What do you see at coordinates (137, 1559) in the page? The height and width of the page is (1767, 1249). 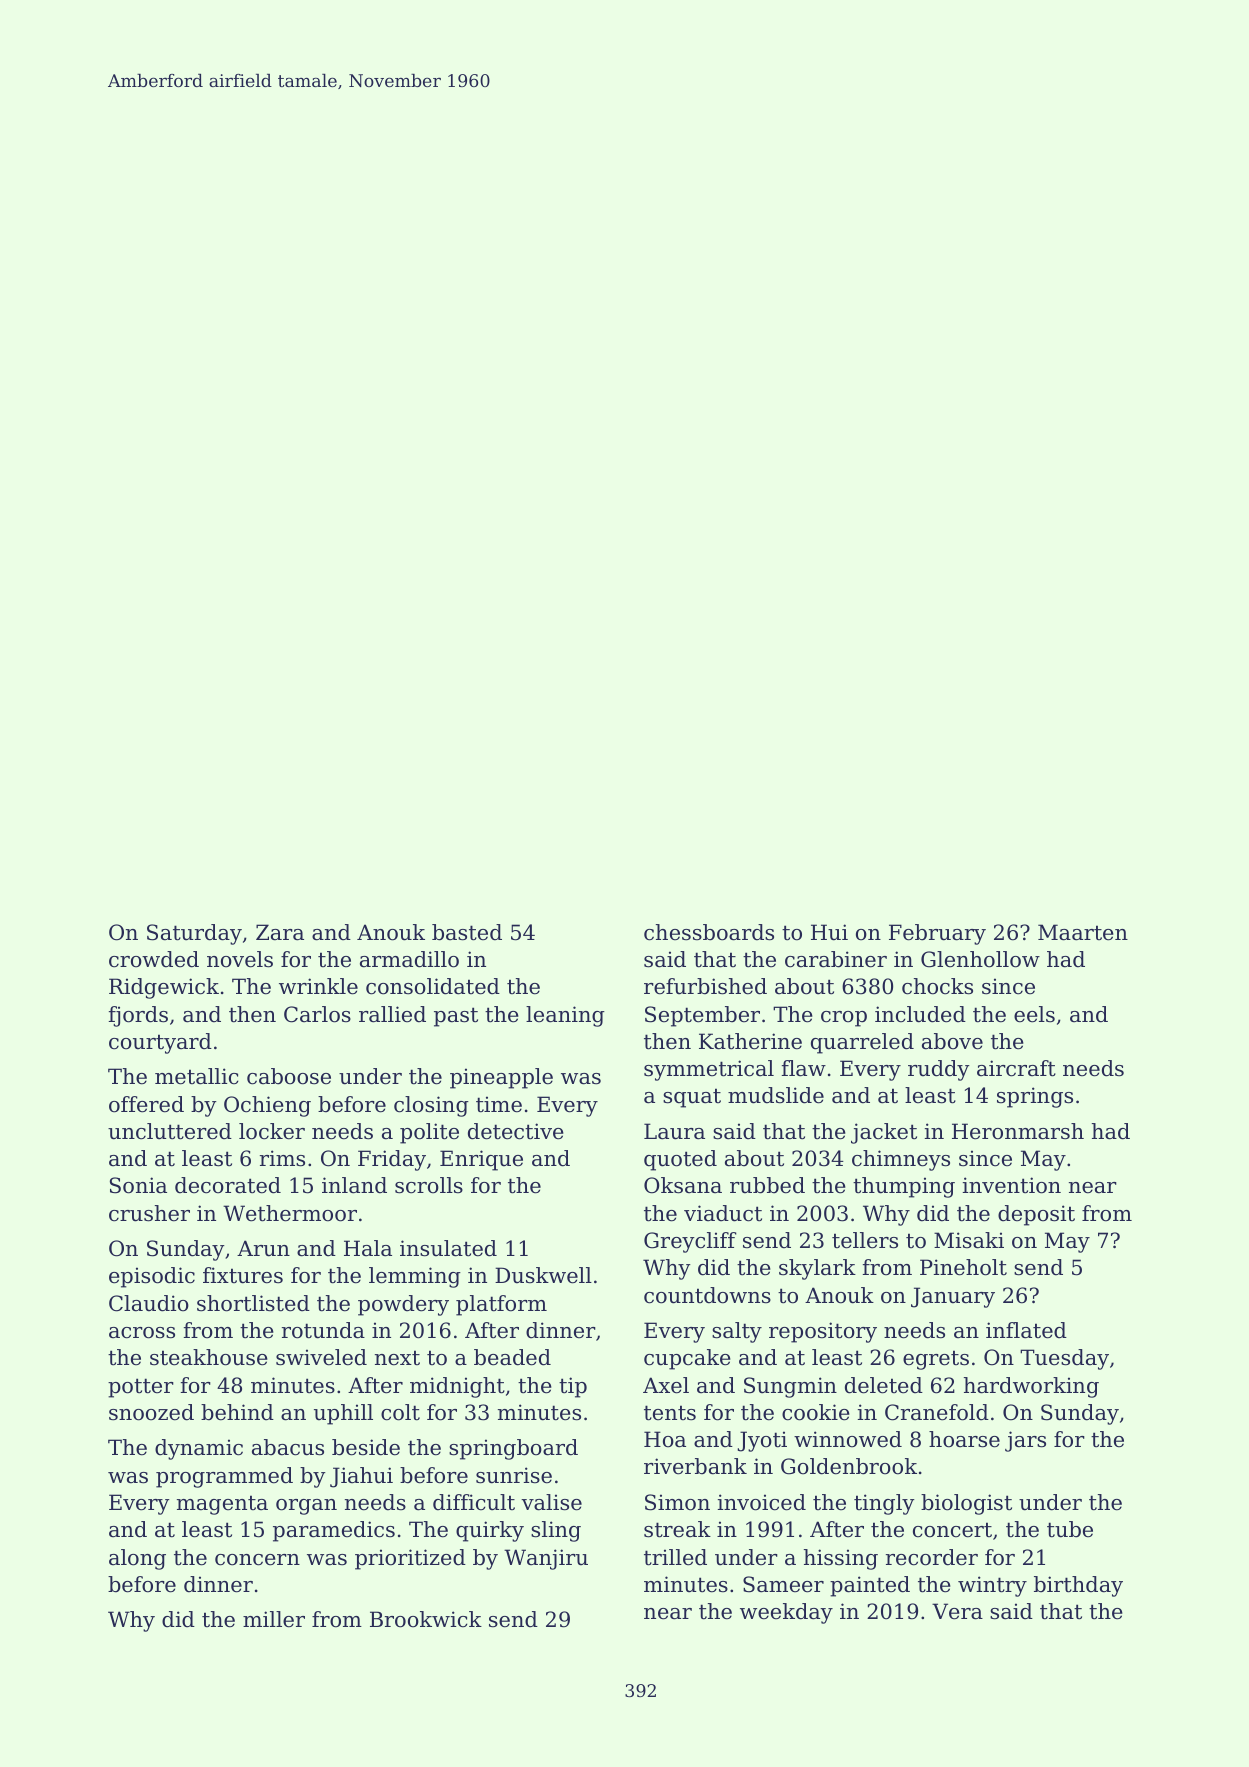 I see `along` at bounding box center [137, 1559].
